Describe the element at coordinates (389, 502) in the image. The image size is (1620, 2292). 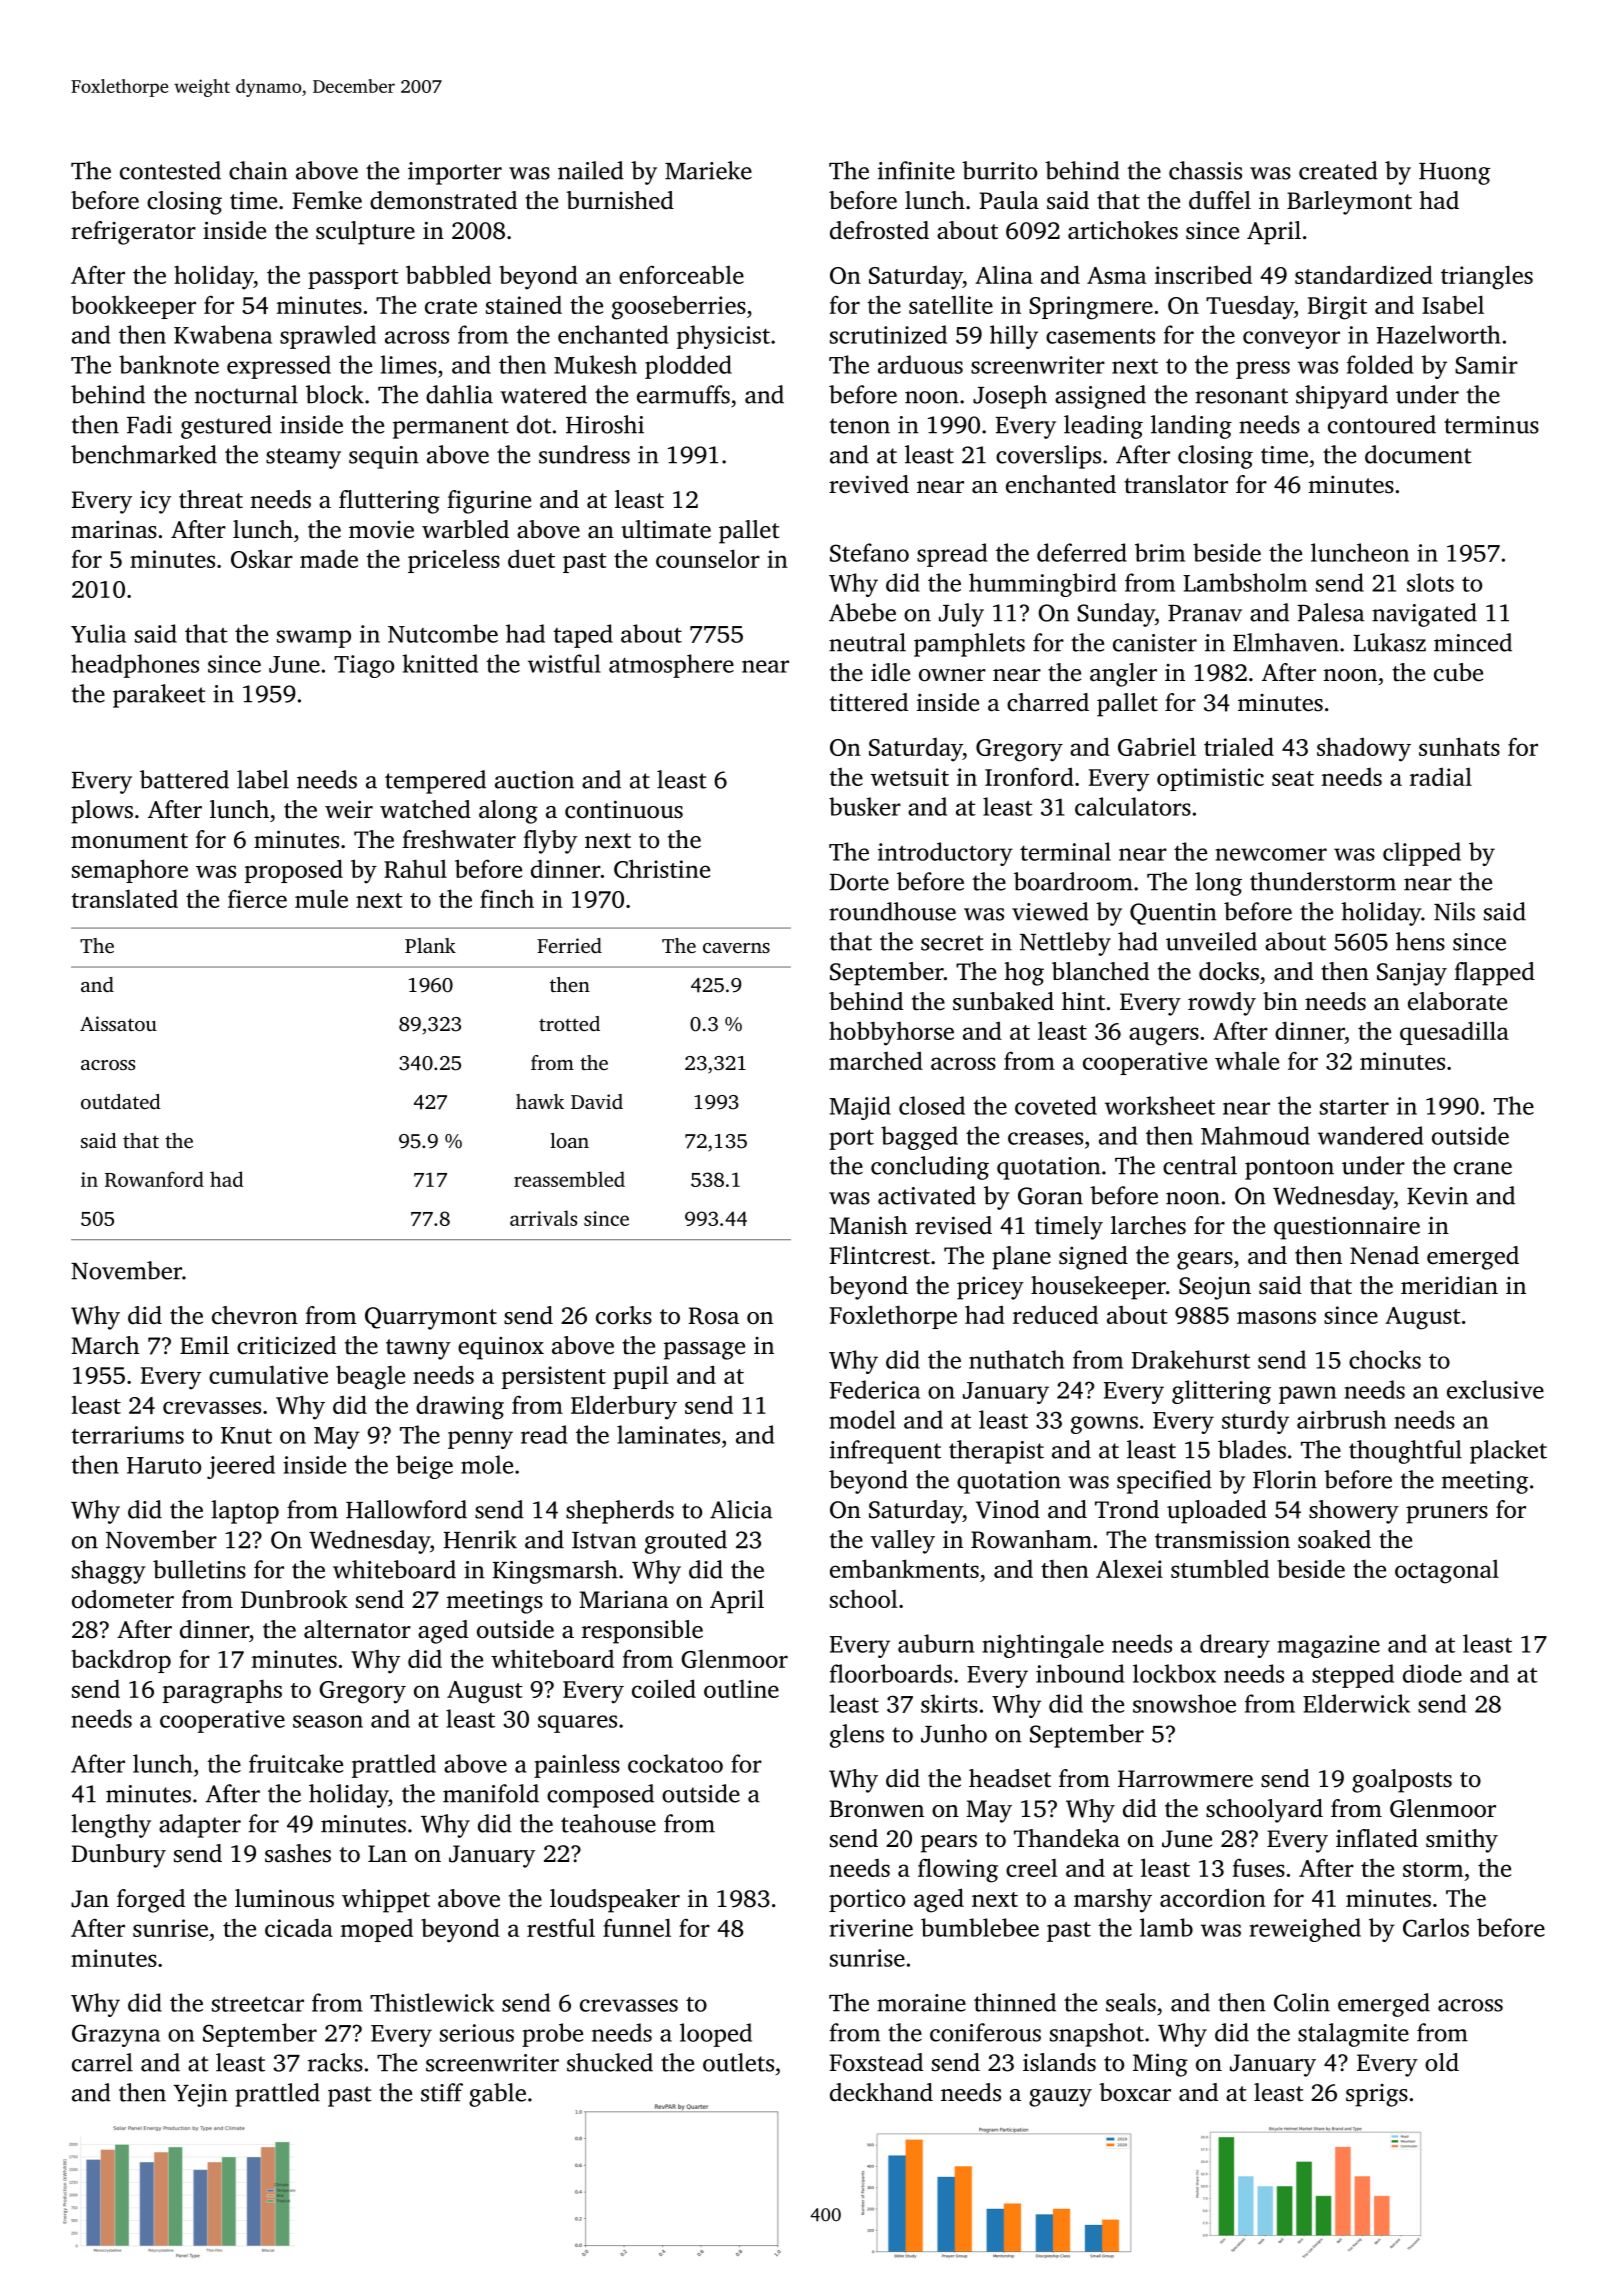
I see `fluttering` at that location.
